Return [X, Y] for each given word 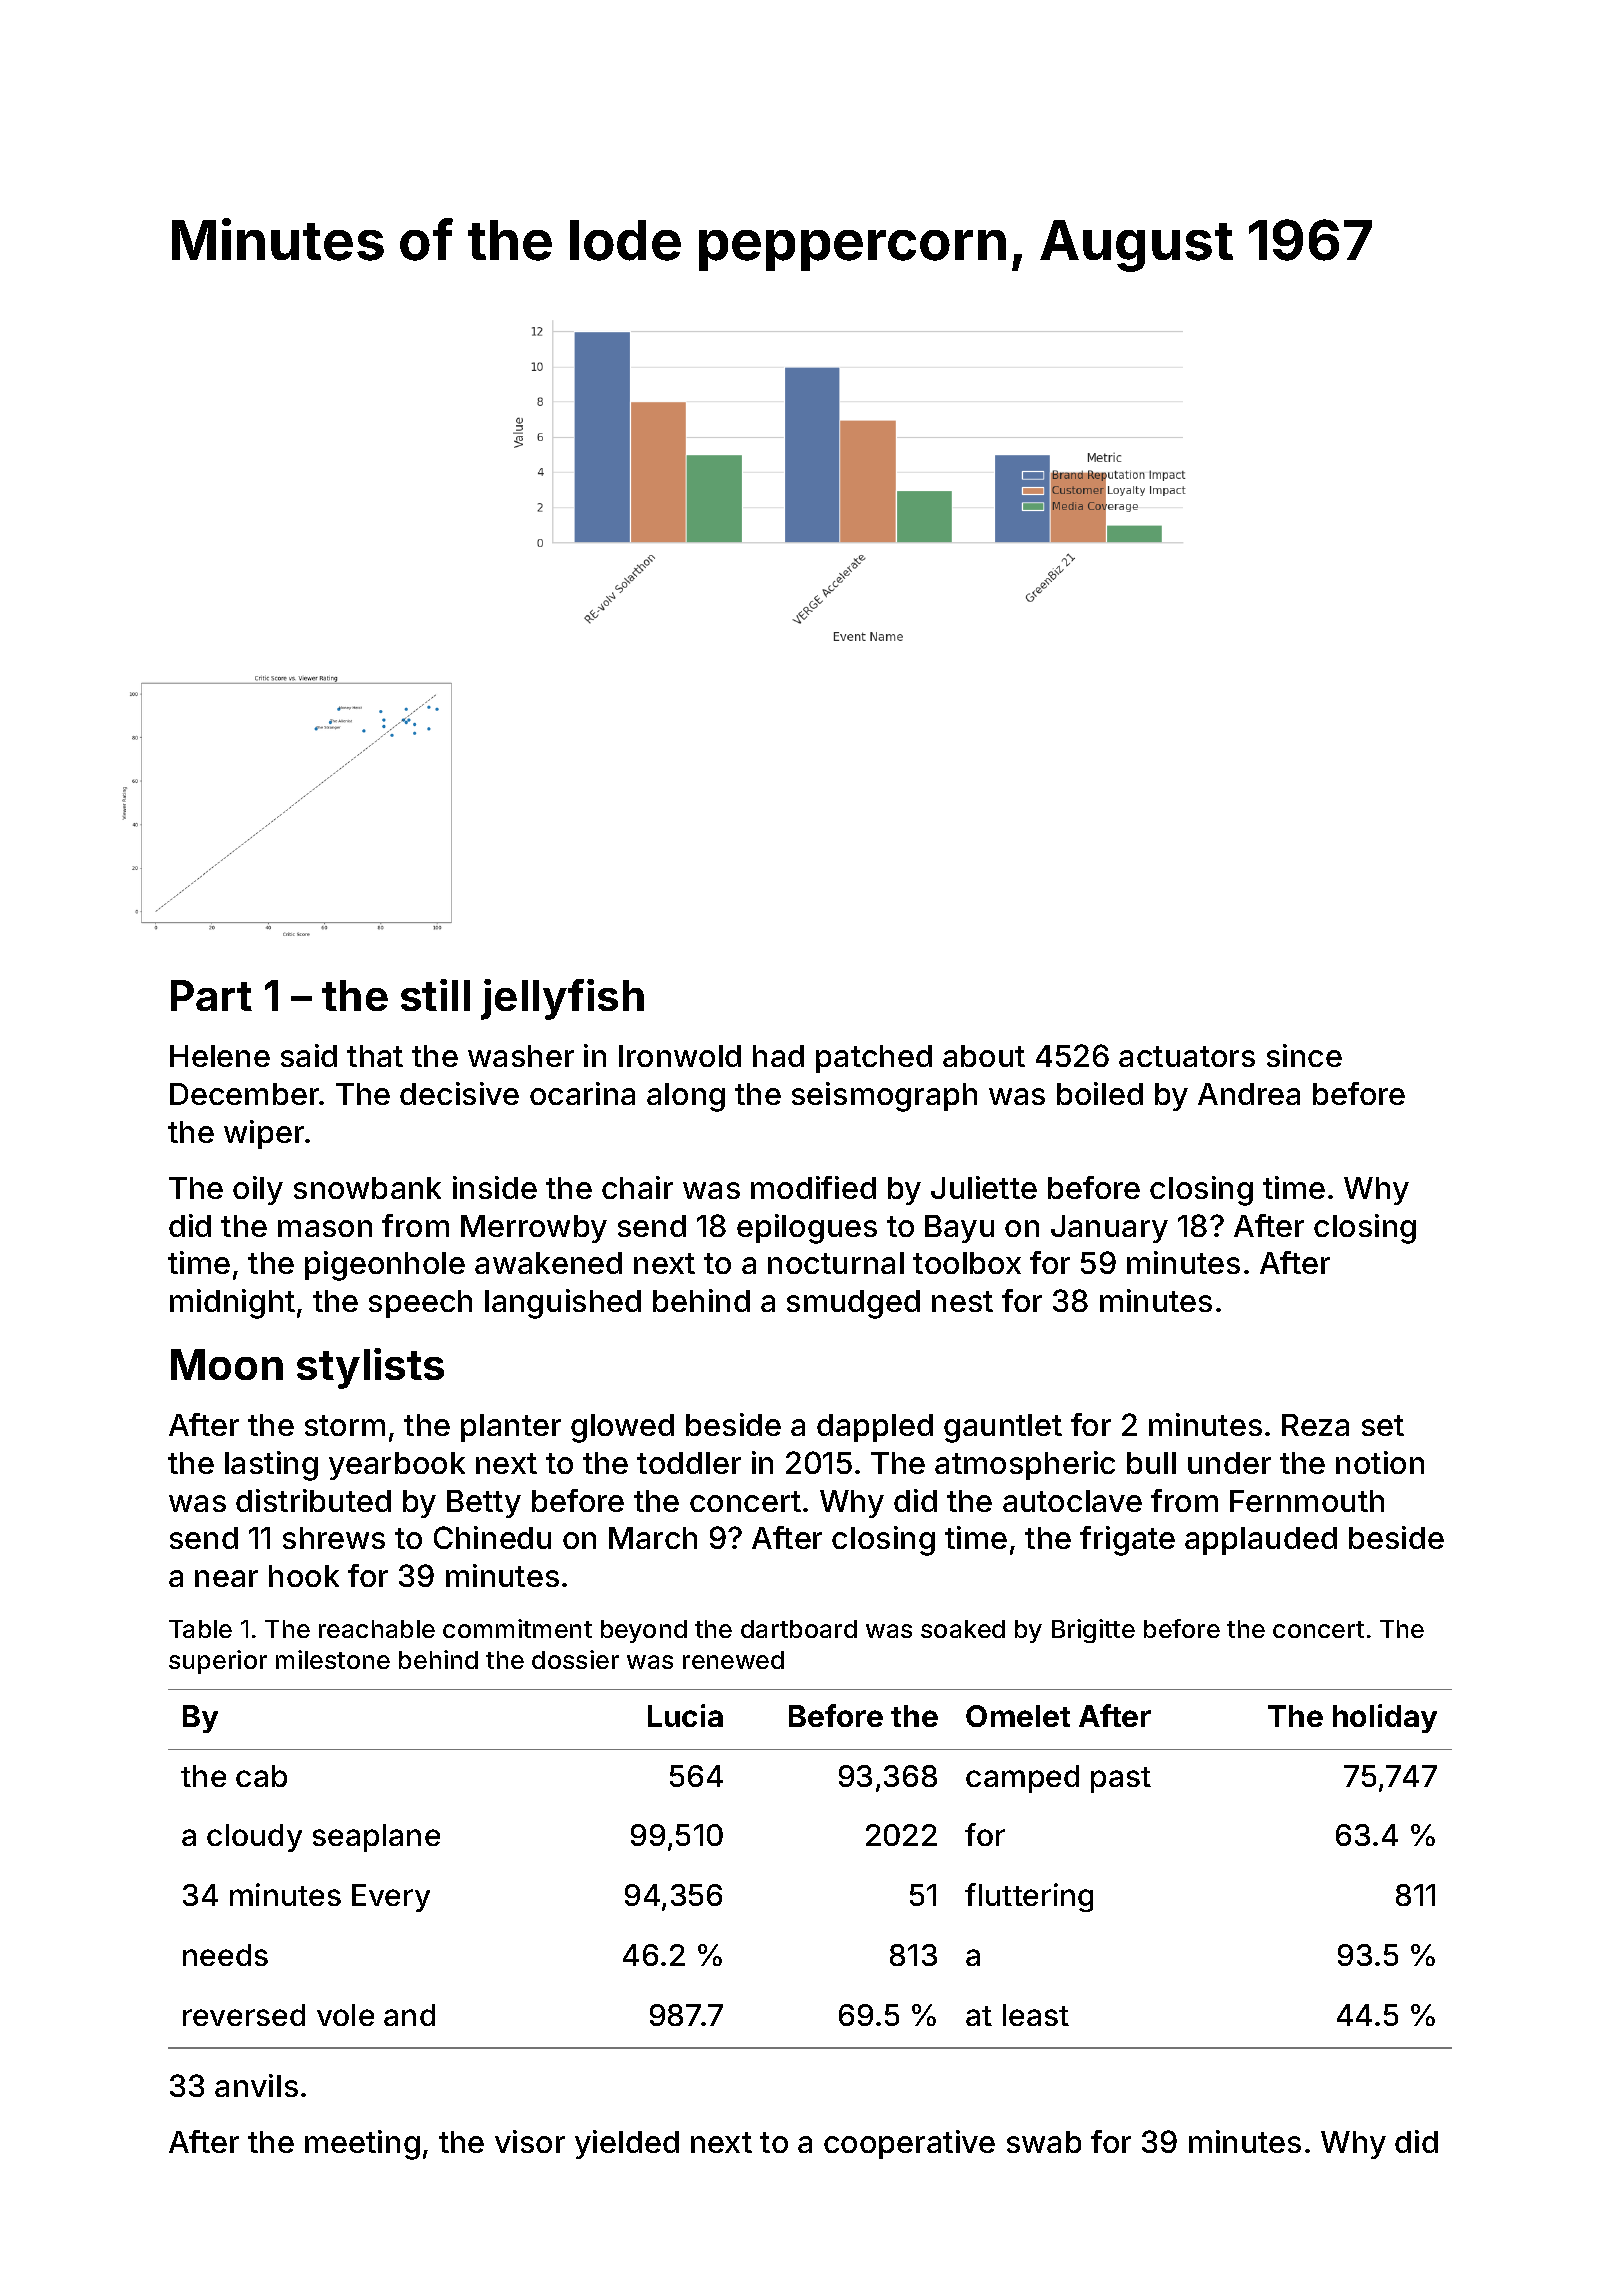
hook [304, 1576]
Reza [1315, 1425]
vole [345, 2015]
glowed [622, 1428]
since [1304, 1055]
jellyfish [562, 999]
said [309, 1055]
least [1036, 2015]
